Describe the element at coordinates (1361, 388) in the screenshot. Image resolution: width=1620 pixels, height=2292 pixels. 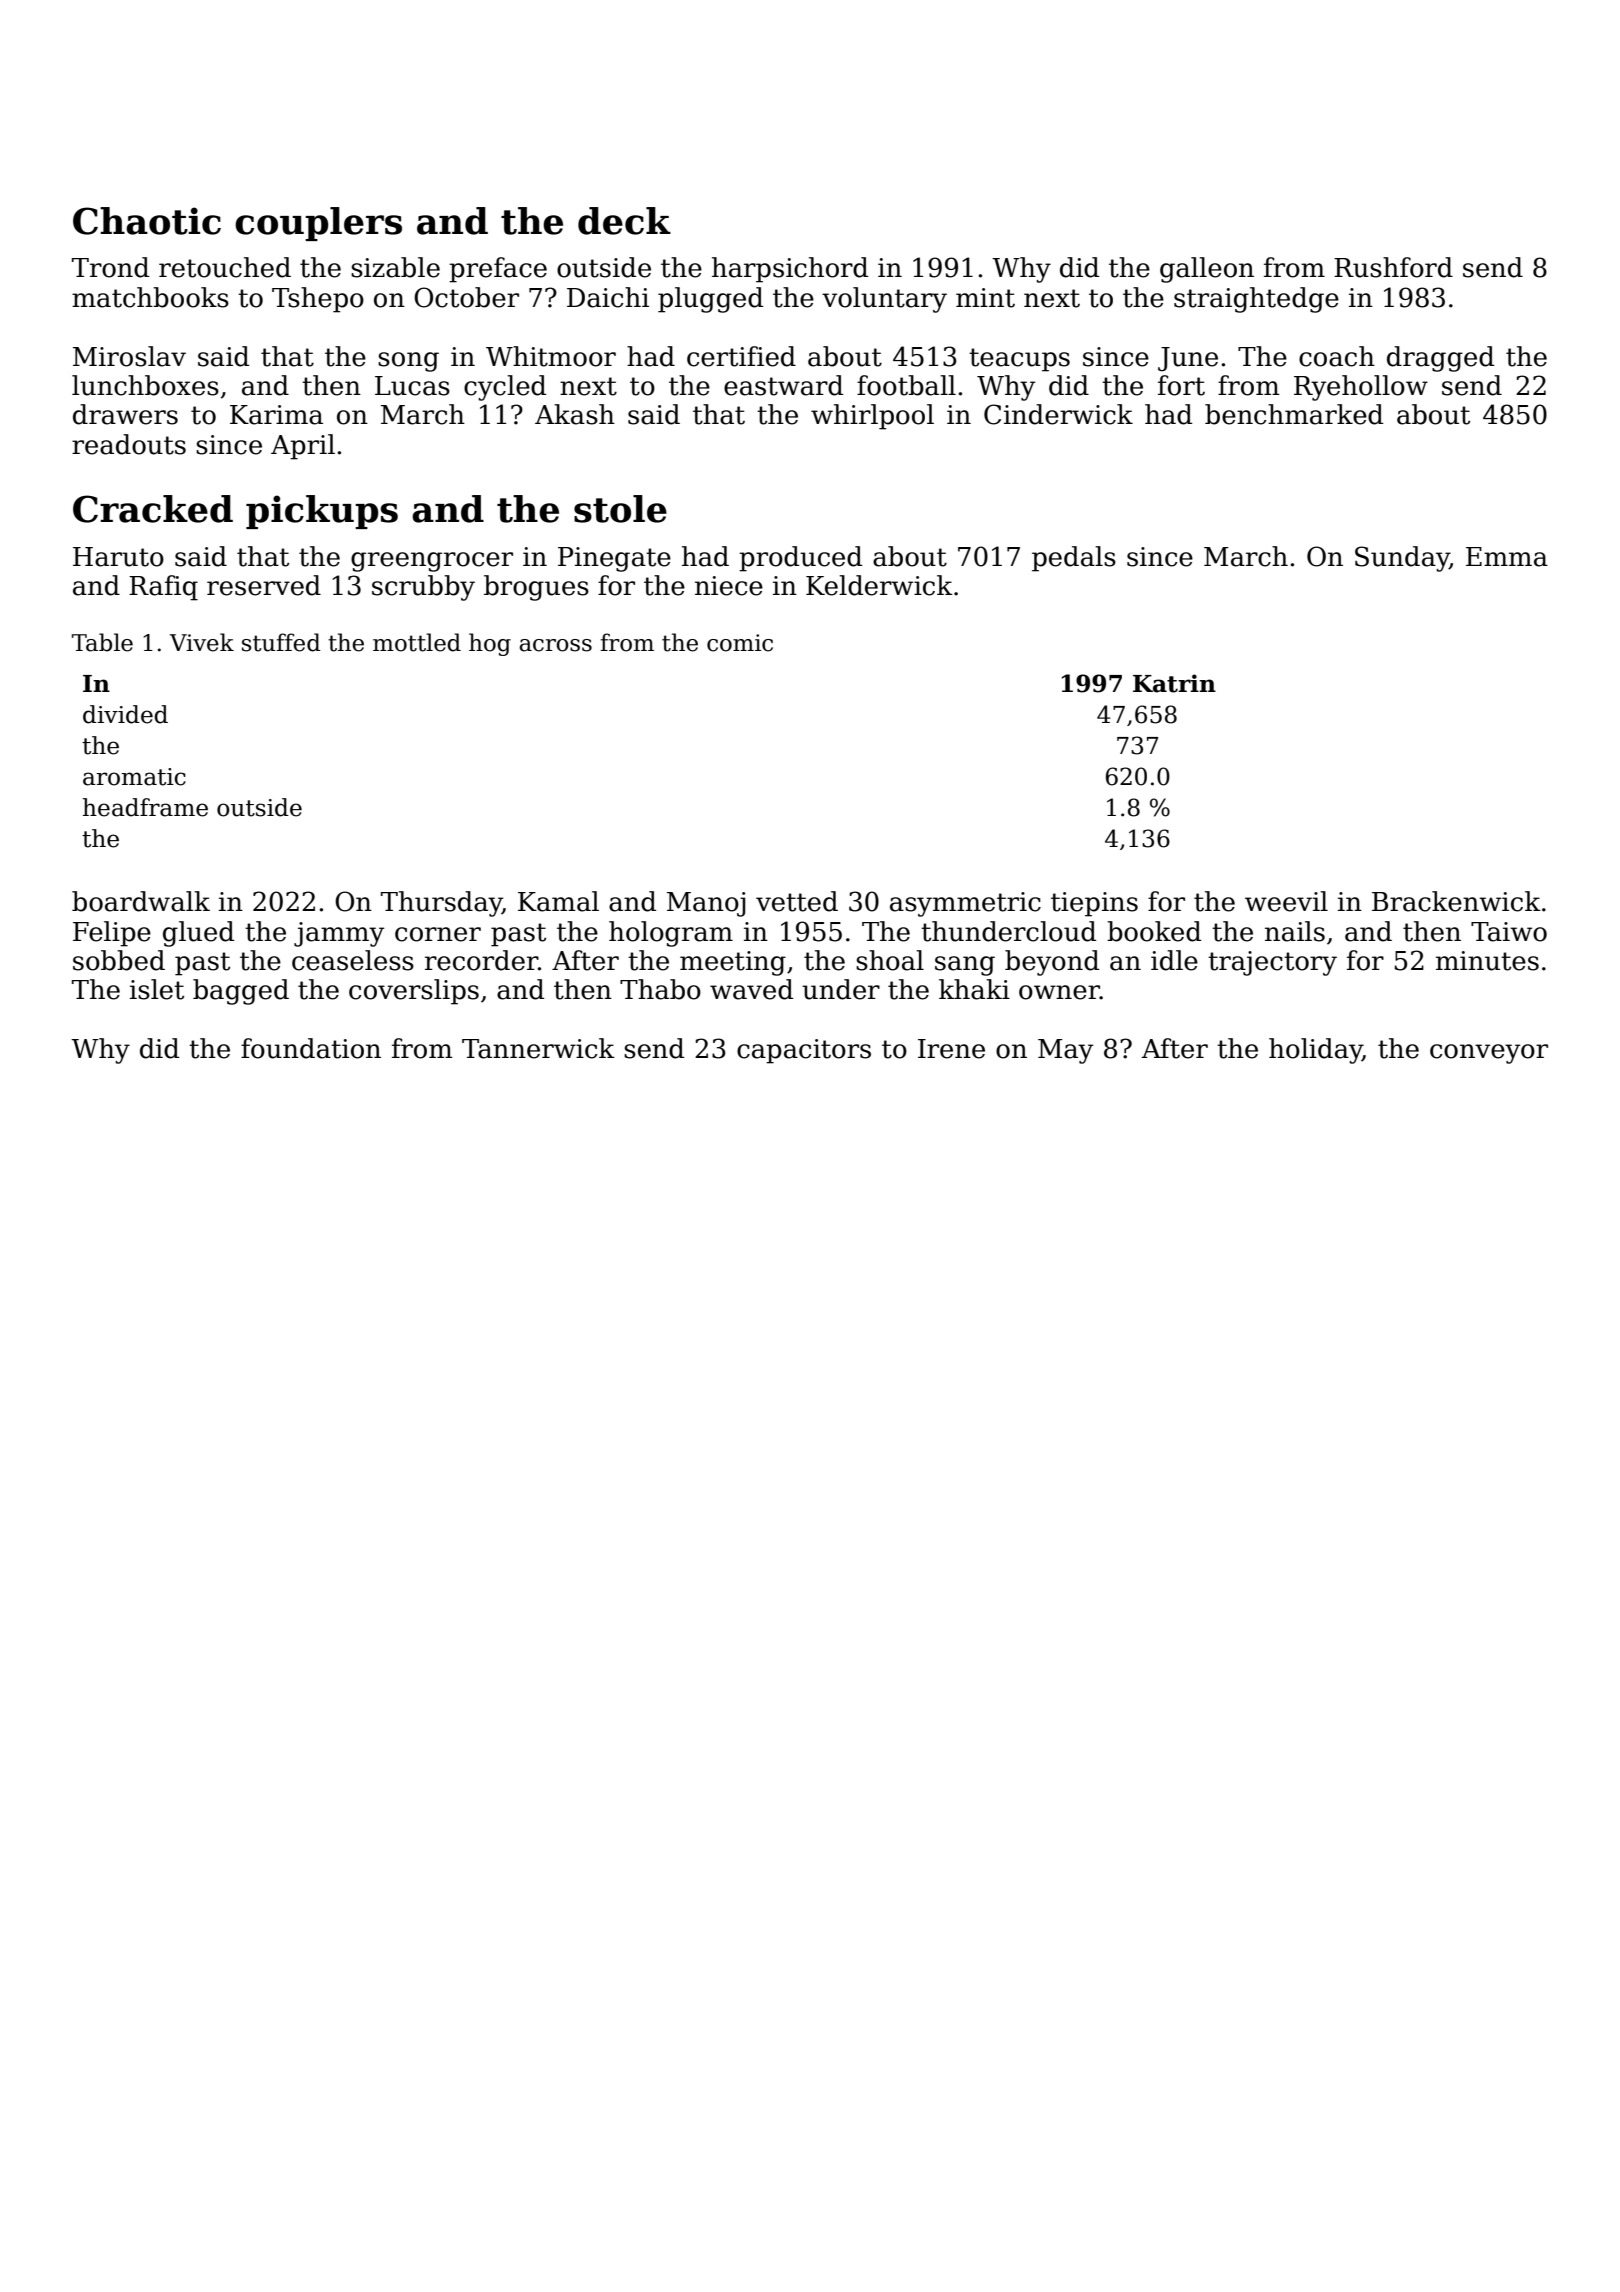
I see `Ryehollow` at that location.
